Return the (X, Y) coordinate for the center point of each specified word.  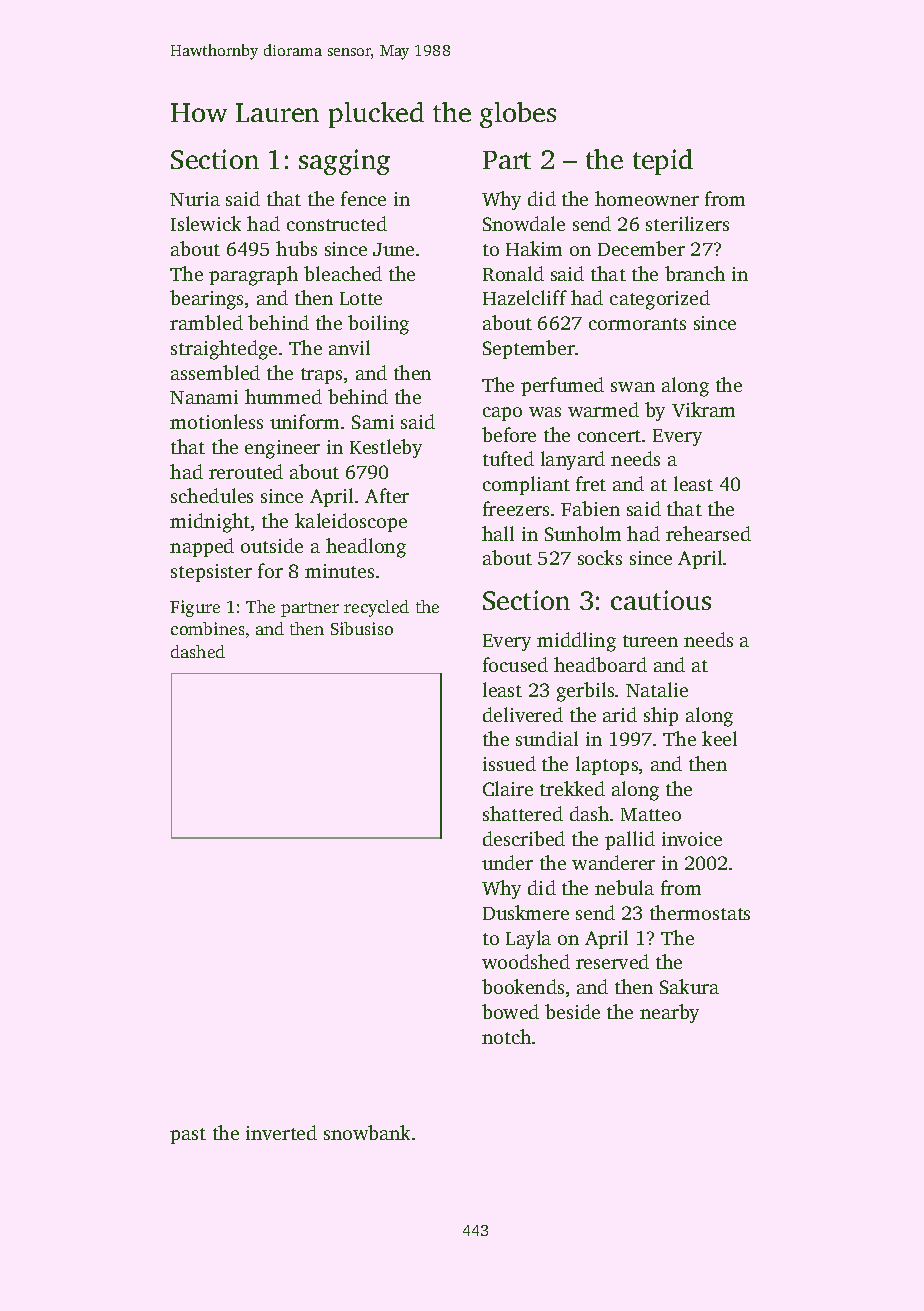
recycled (376, 608)
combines (207, 628)
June (393, 249)
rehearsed (708, 533)
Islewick (206, 223)
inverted (281, 1132)
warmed (603, 409)
